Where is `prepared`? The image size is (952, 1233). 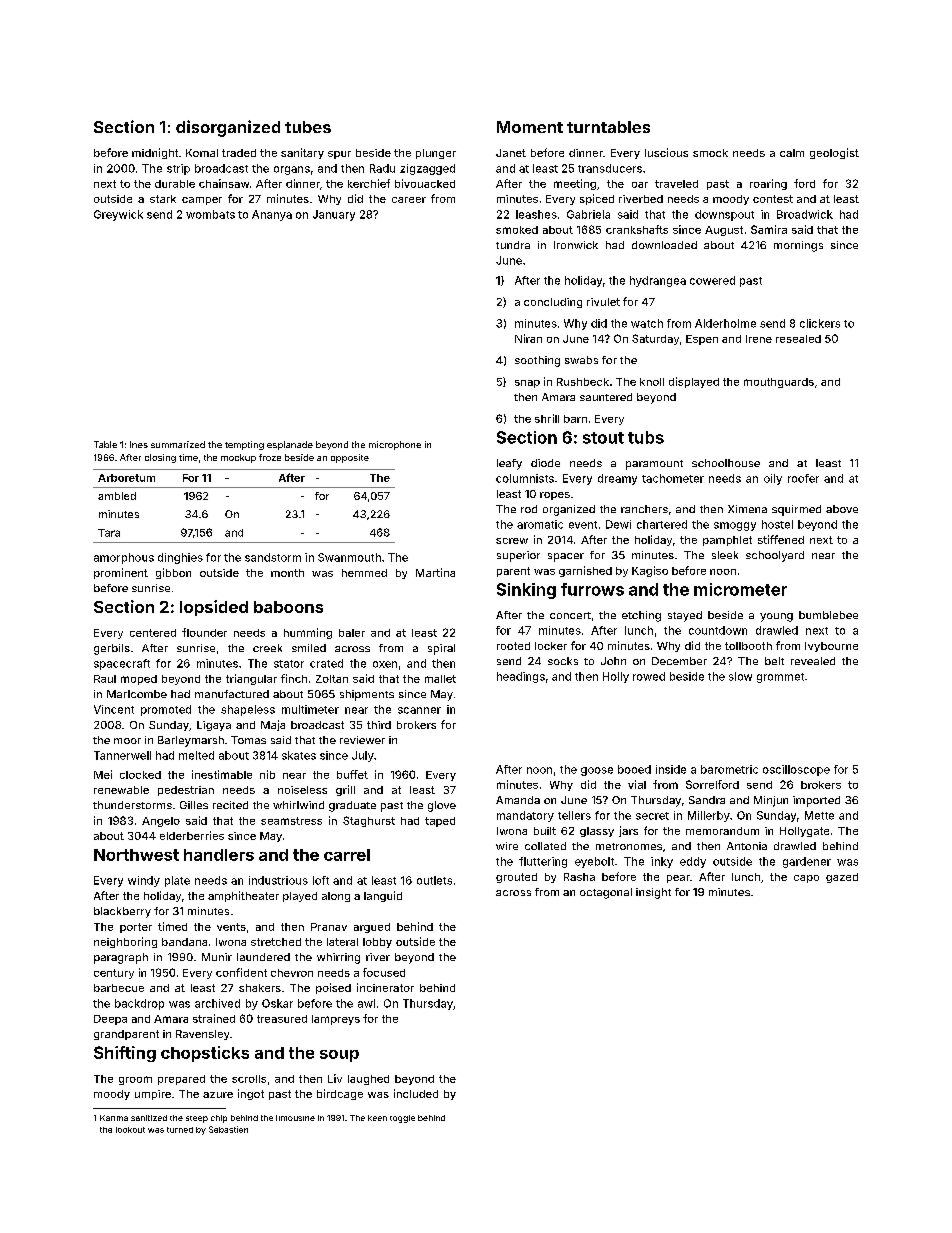
prepared is located at coordinates (181, 1080).
